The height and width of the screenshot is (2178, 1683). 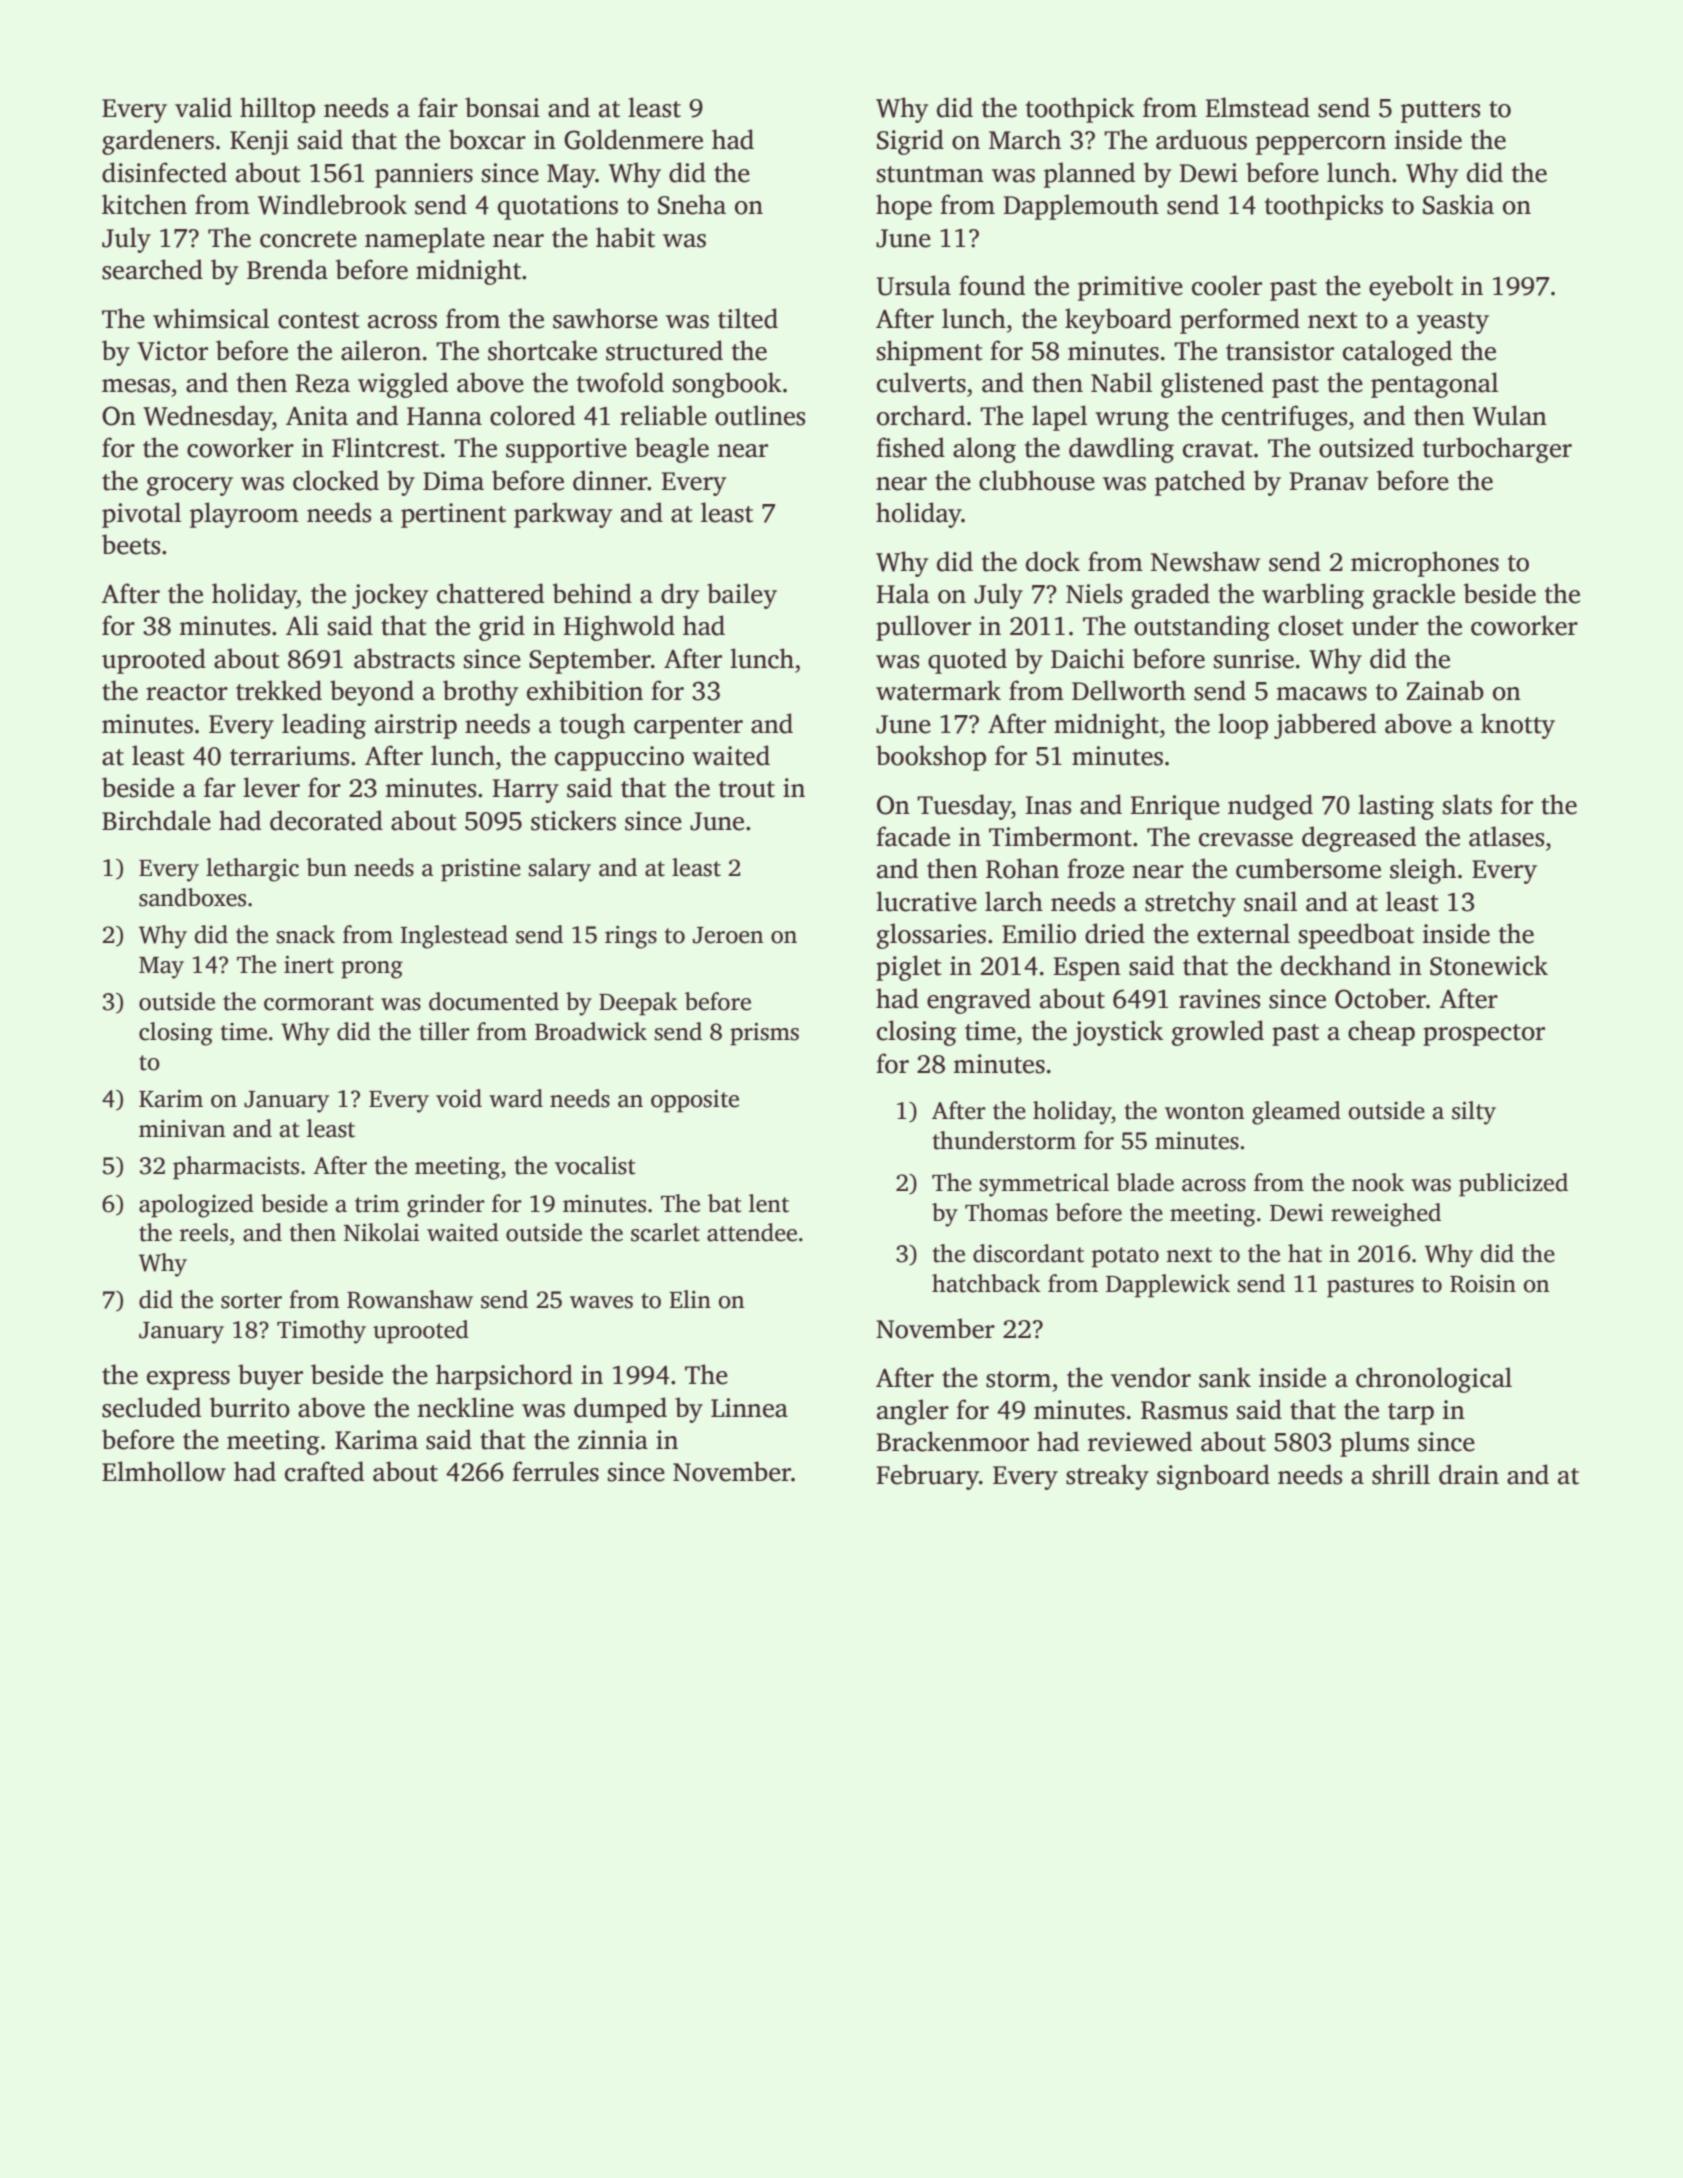 What do you see at coordinates (904, 207) in the screenshot?
I see `hope` at bounding box center [904, 207].
